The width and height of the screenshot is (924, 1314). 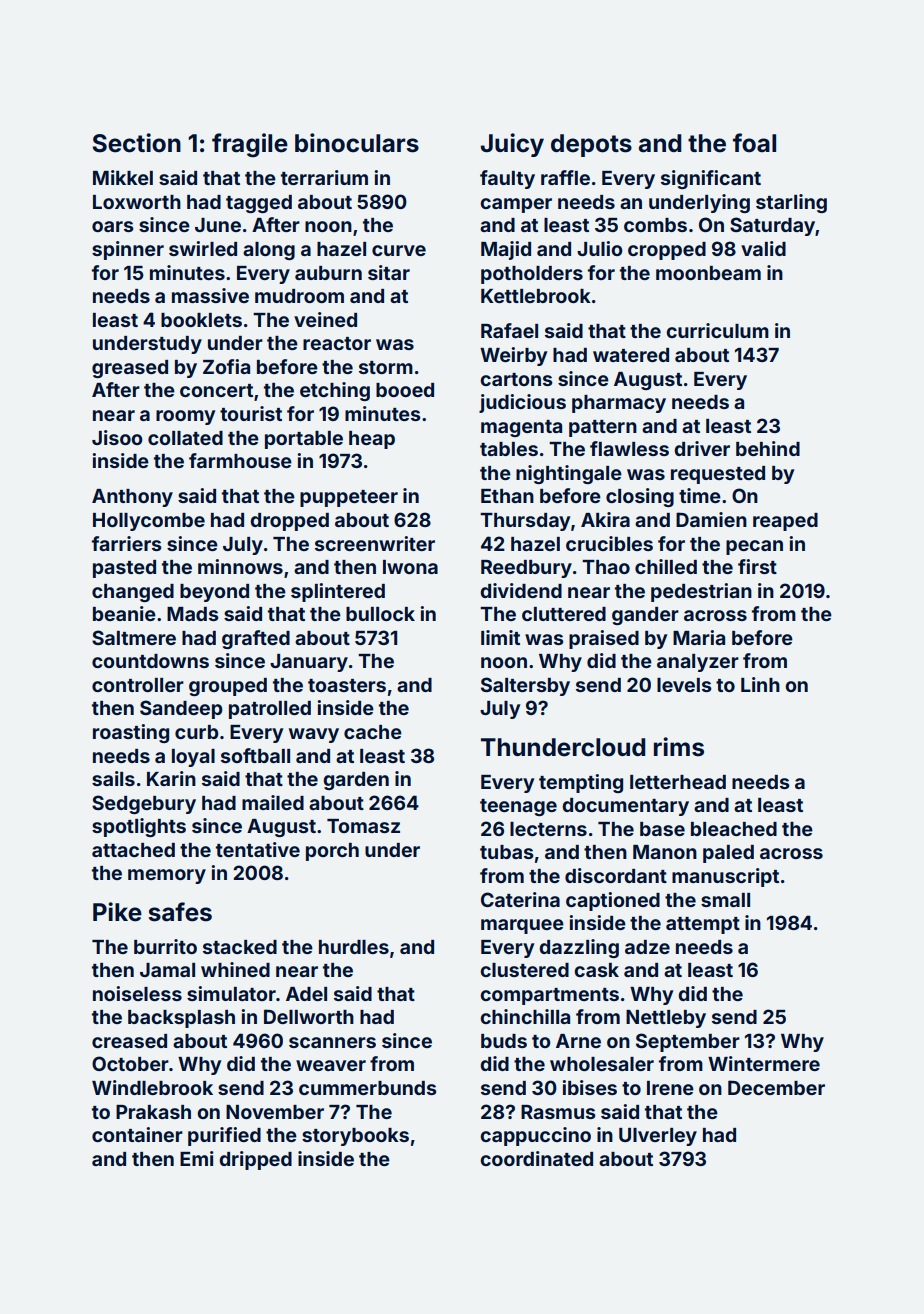 I want to click on bleached, so click(x=734, y=829).
